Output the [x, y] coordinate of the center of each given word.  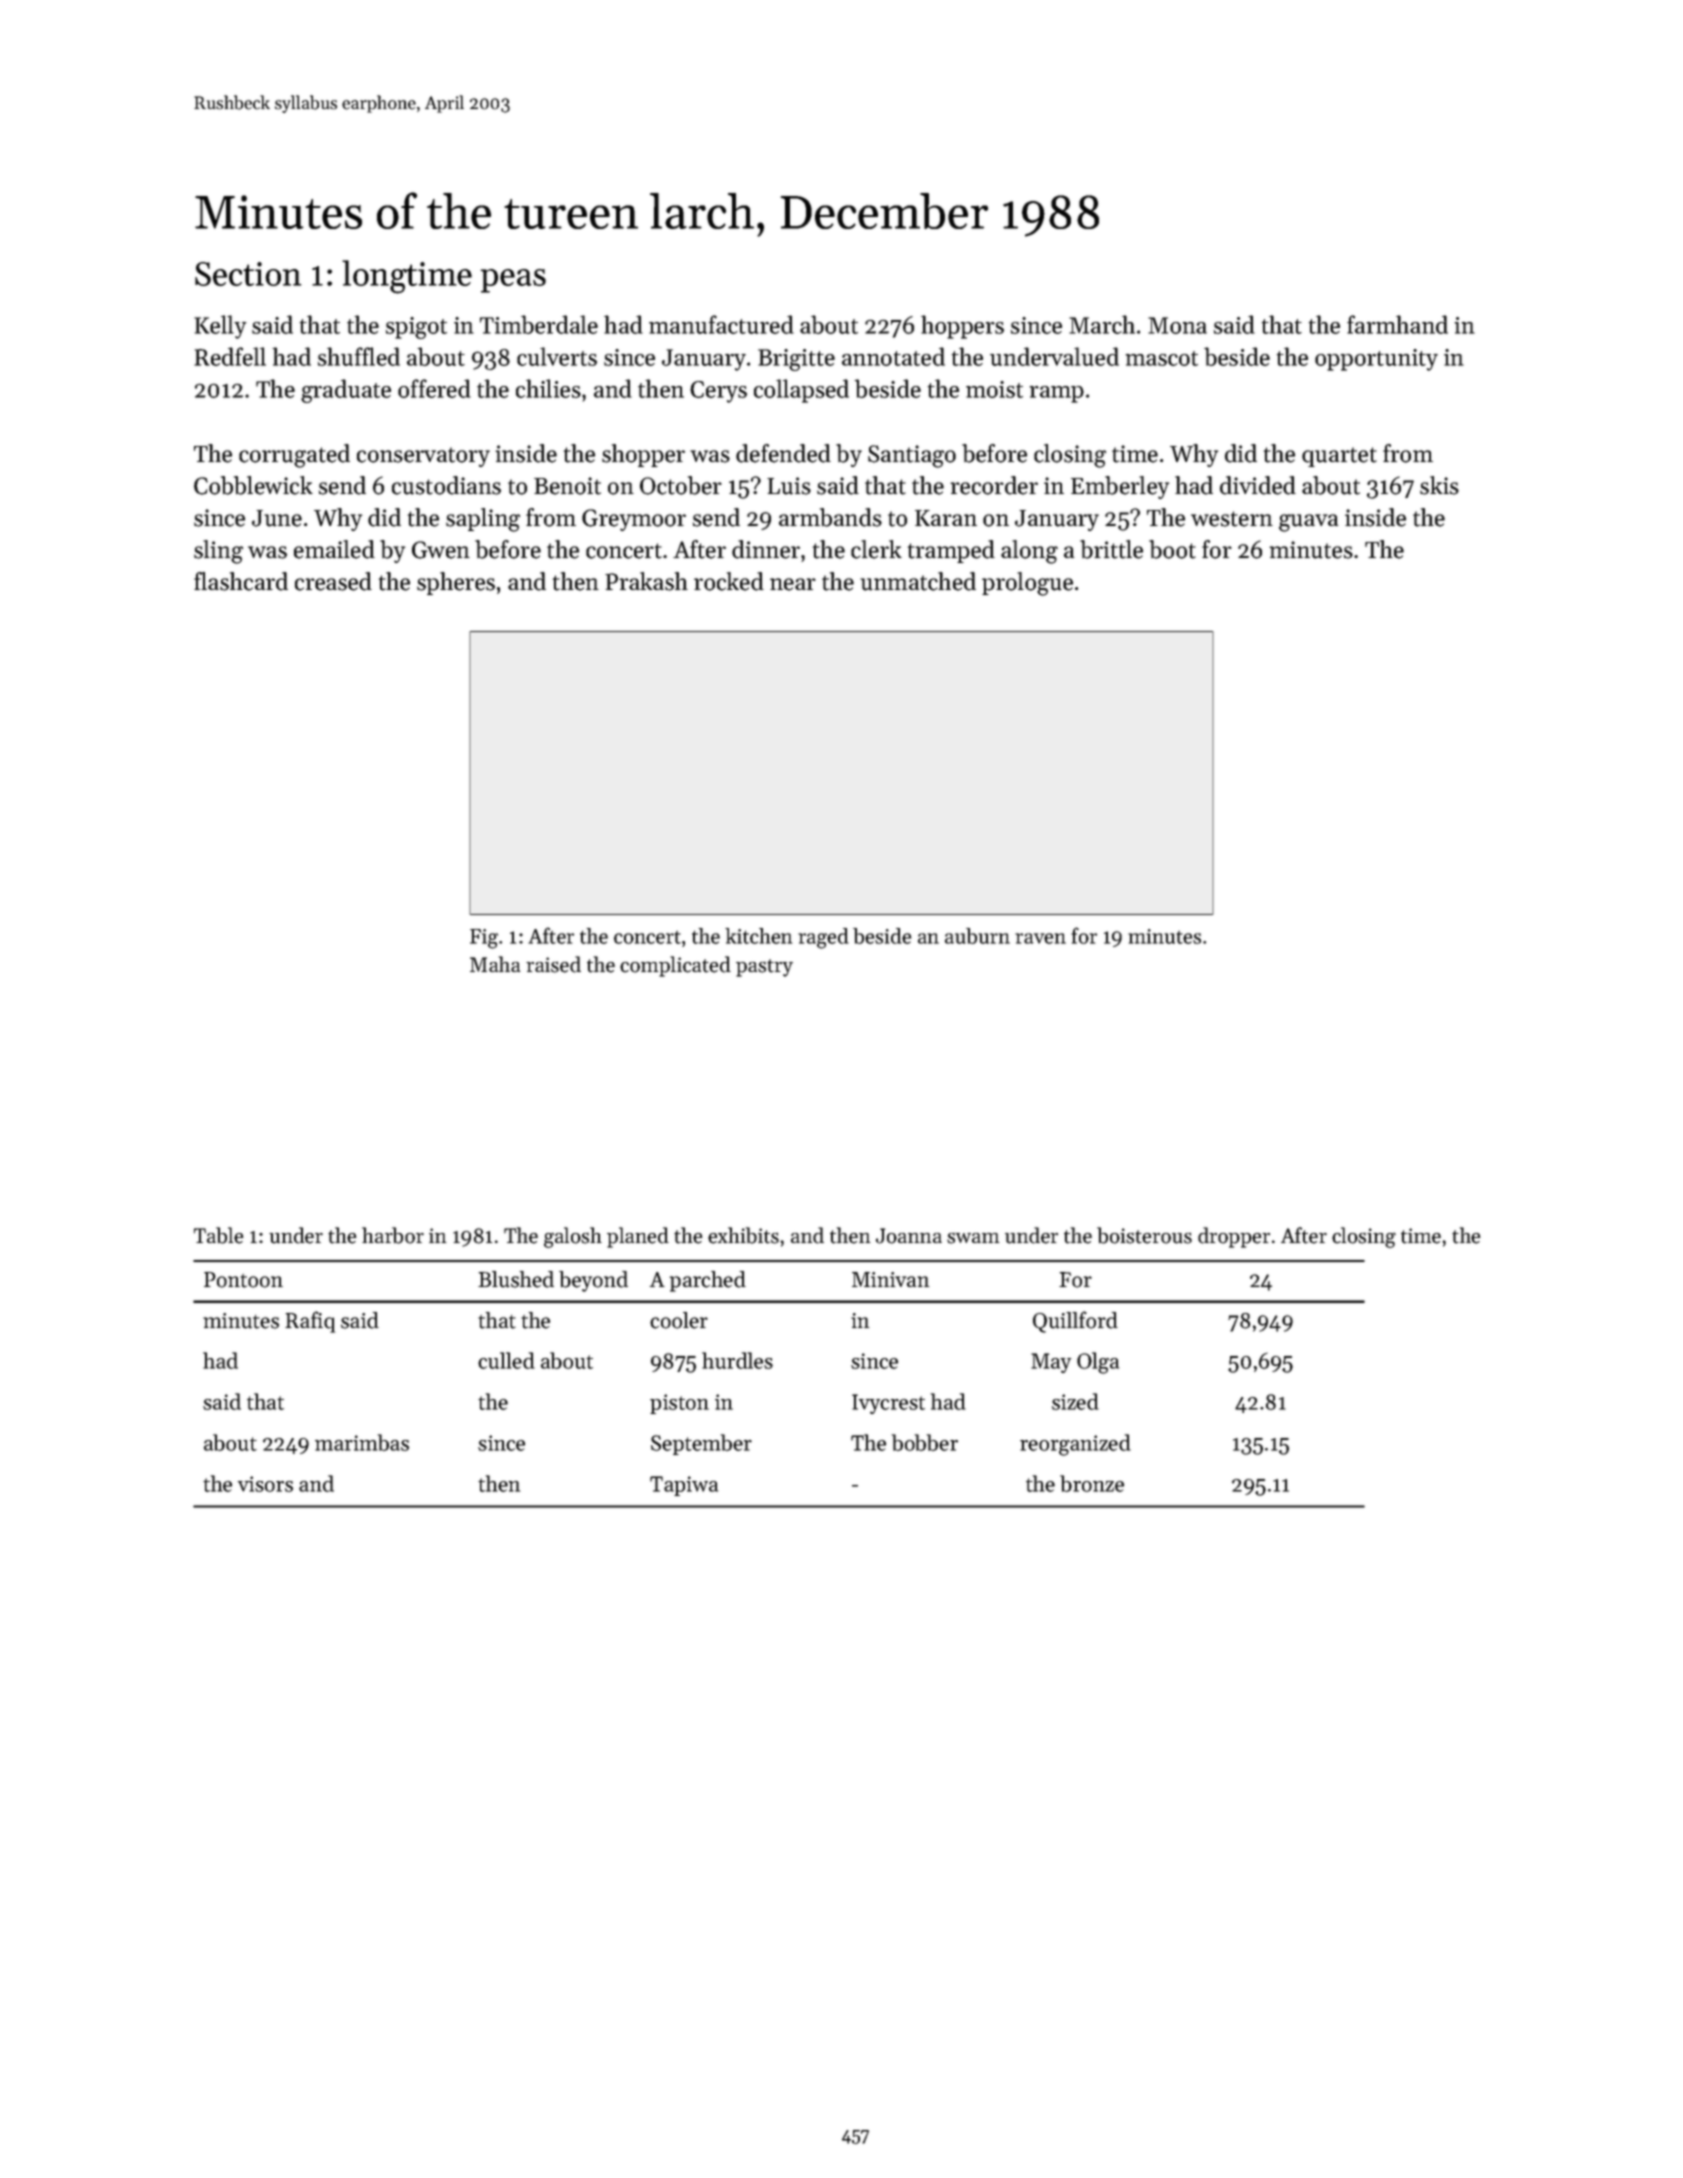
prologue [1027, 584]
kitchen [758, 936]
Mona [1177, 325]
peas [513, 281]
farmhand [1397, 324]
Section [248, 274]
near [793, 584]
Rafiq [310, 1322]
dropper [1234, 1237]
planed [638, 1237]
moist [994, 389]
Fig [484, 939]
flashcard [241, 581]
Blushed [516, 1279]
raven [1040, 938]
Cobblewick [253, 485]
